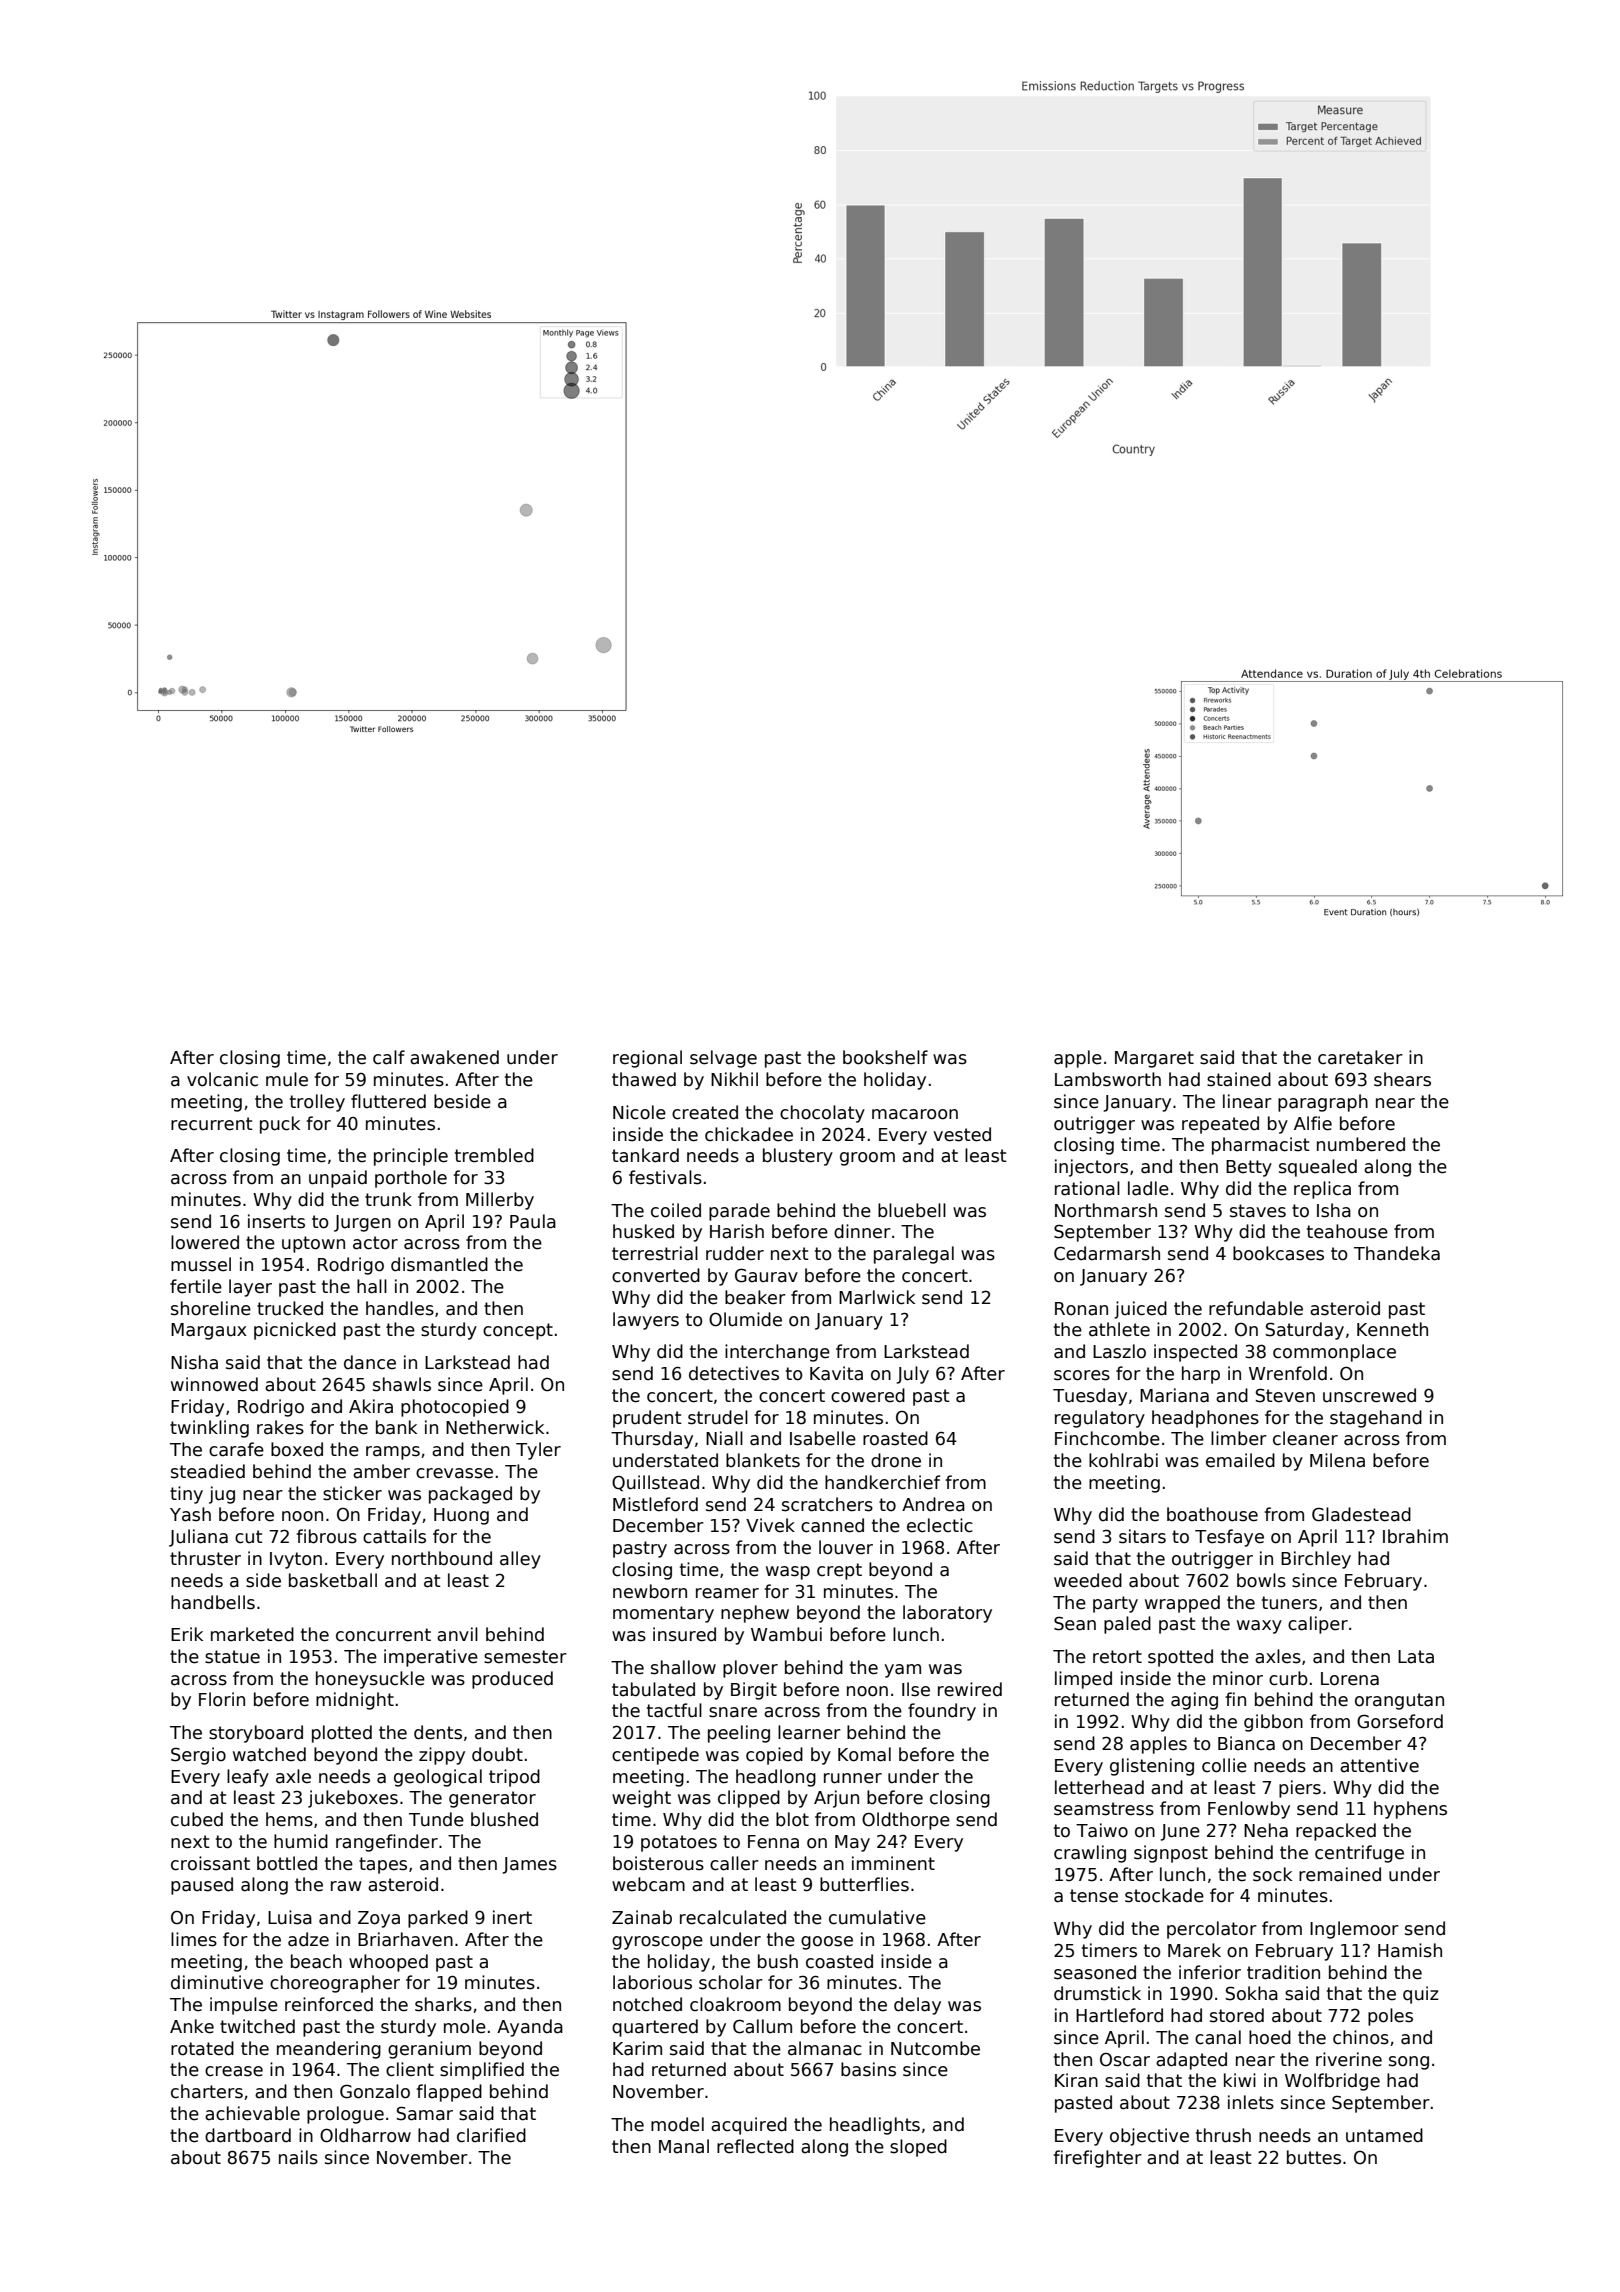 The height and width of the page is (2292, 1620). What do you see at coordinates (1273, 1723) in the page?
I see `gibbon` at bounding box center [1273, 1723].
